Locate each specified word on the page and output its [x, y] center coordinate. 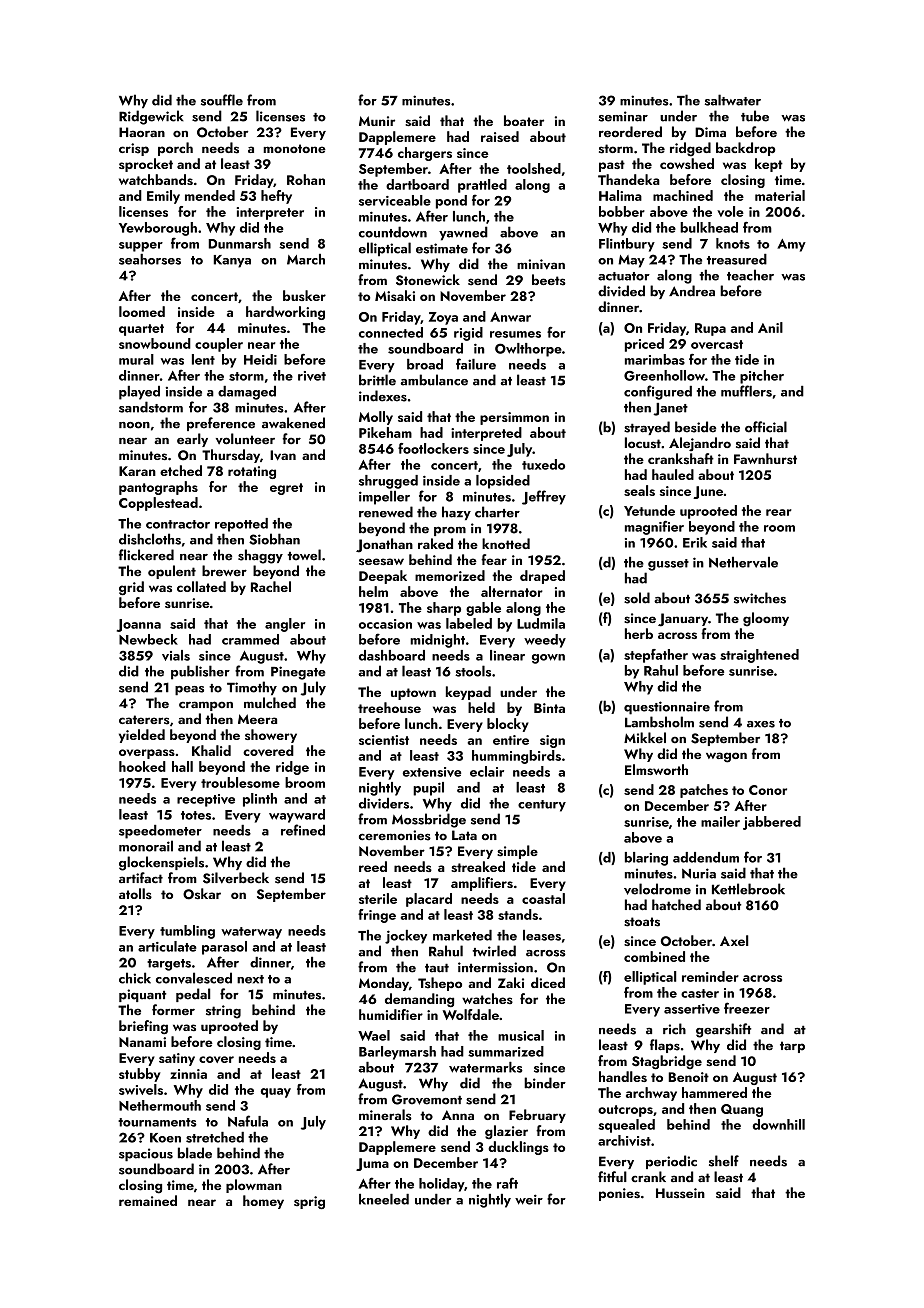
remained [148, 1200]
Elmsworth [656, 769]
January [683, 620]
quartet [141, 330]
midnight [437, 641]
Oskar [202, 894]
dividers [384, 803]
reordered [630, 132]
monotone [294, 148]
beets [549, 280]
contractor [178, 524]
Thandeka [629, 179]
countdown [393, 232]
